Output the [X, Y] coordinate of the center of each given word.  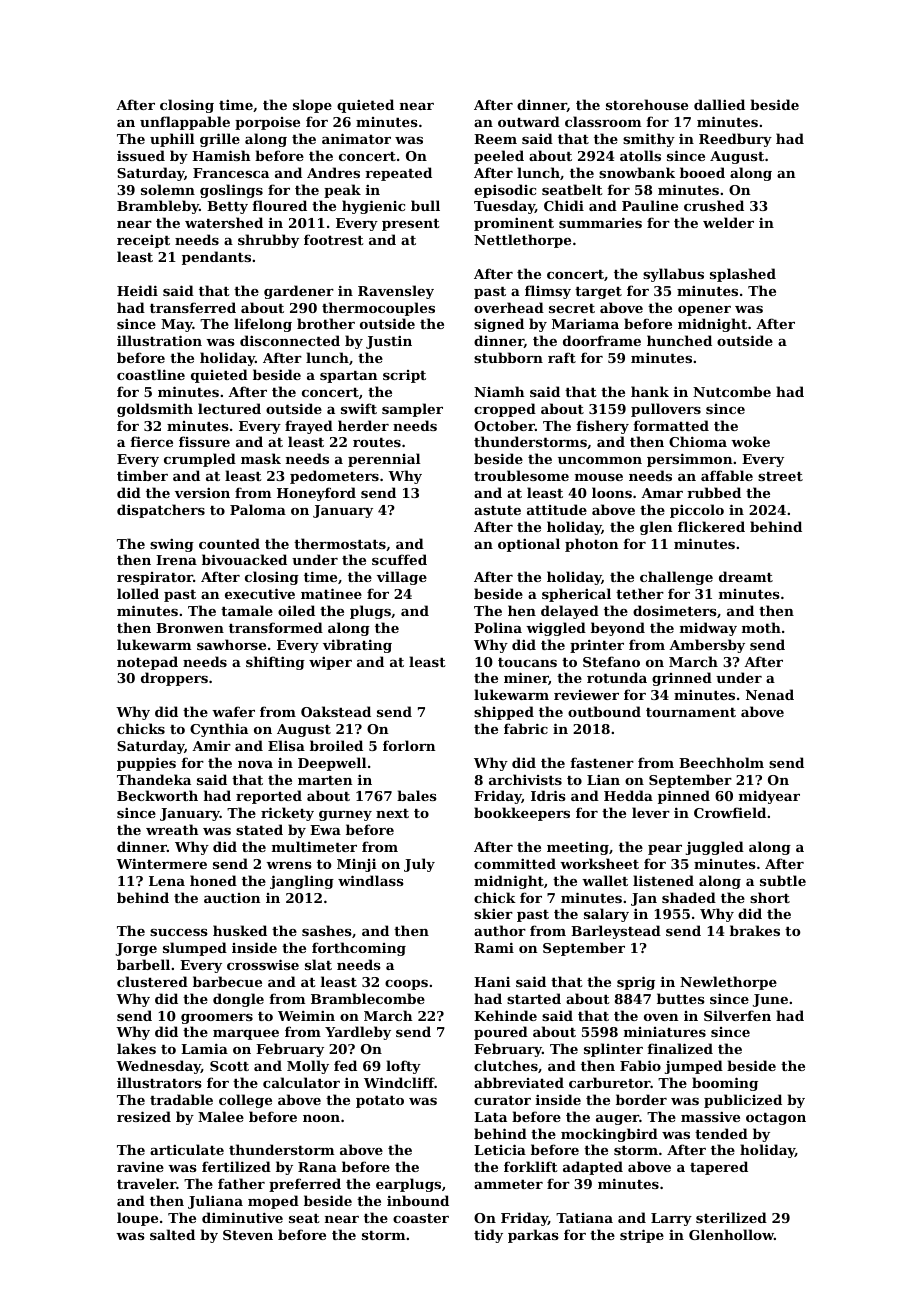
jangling [302, 882]
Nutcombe [732, 391]
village [402, 578]
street [780, 476]
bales [417, 795]
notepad [147, 663]
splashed [743, 275]
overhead [509, 307]
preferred [305, 1185]
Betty [227, 207]
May [177, 325]
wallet [605, 880]
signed [499, 325]
